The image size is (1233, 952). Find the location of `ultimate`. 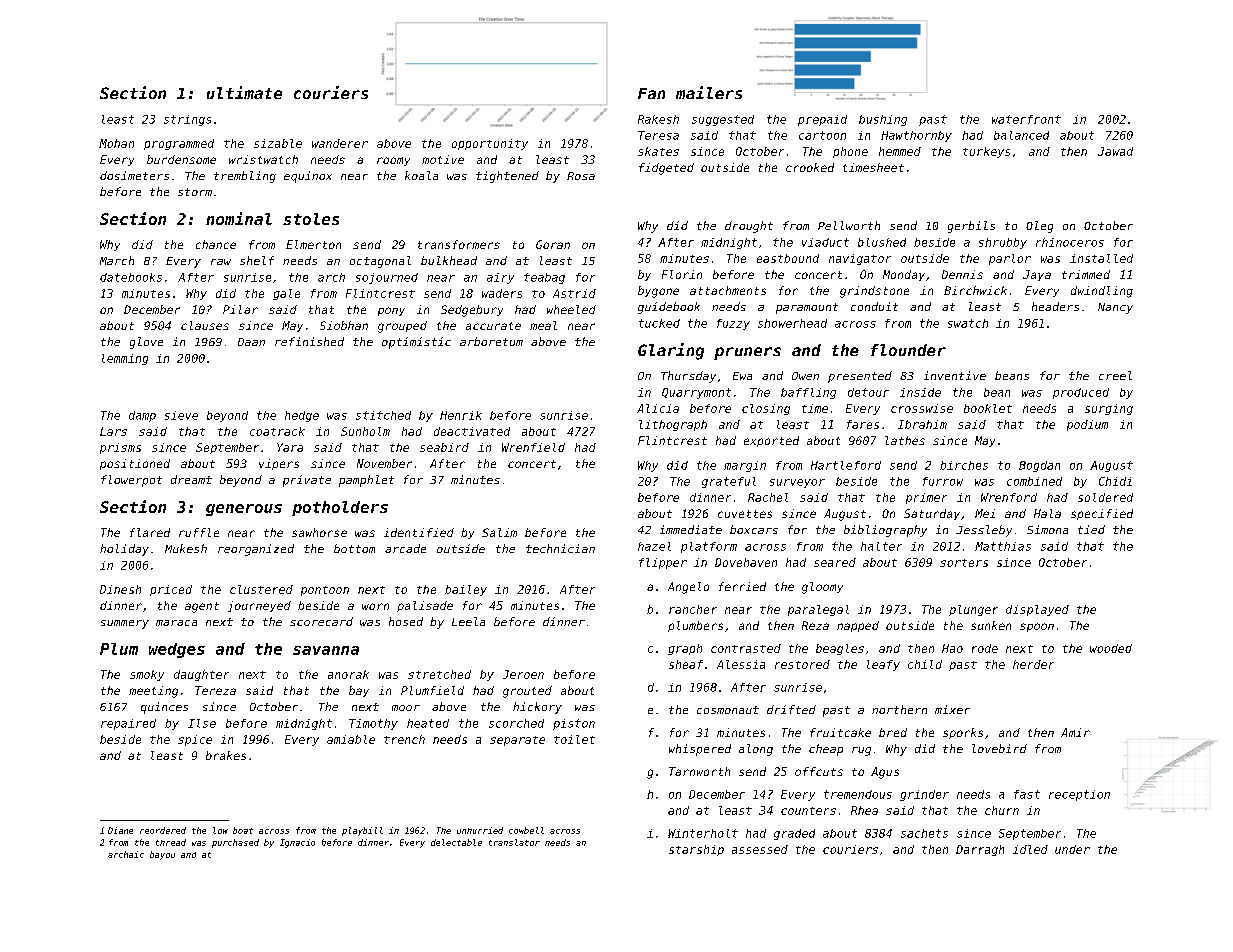

ultimate is located at coordinates (244, 92).
